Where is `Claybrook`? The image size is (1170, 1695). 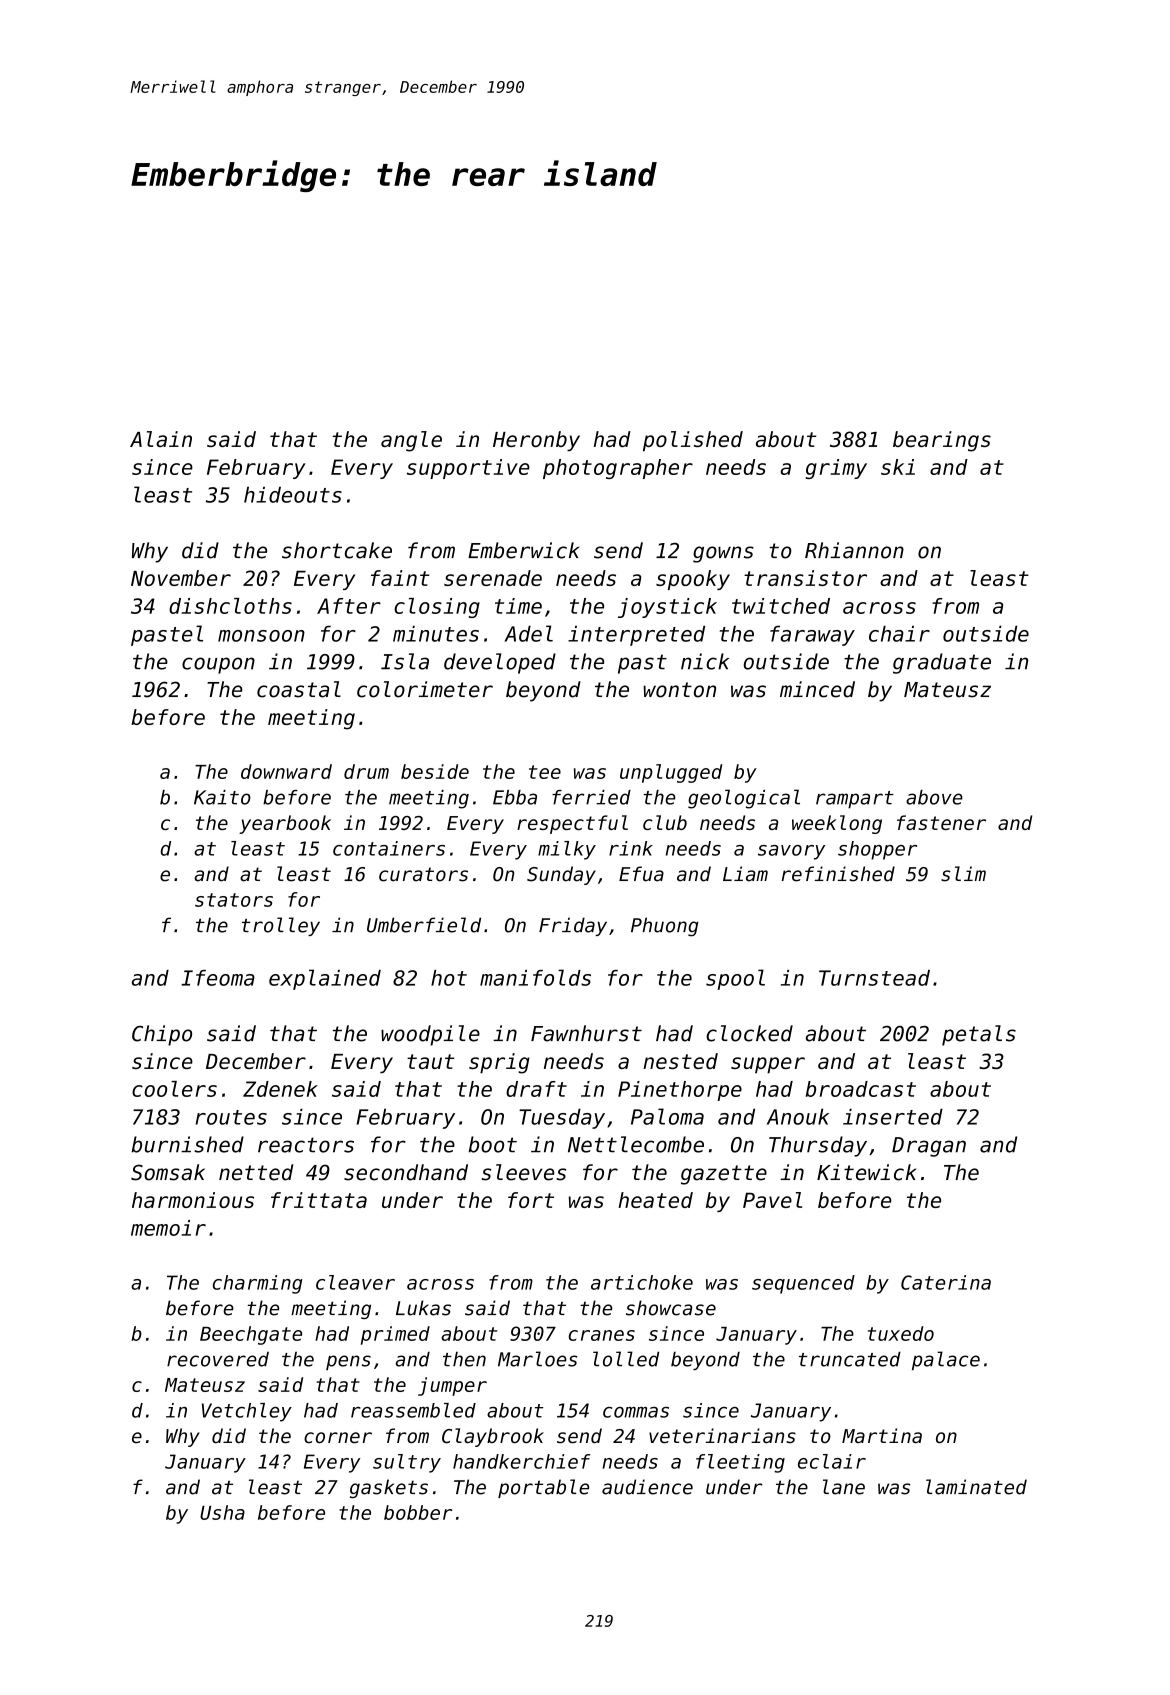 Claybrook is located at coordinates (493, 1437).
